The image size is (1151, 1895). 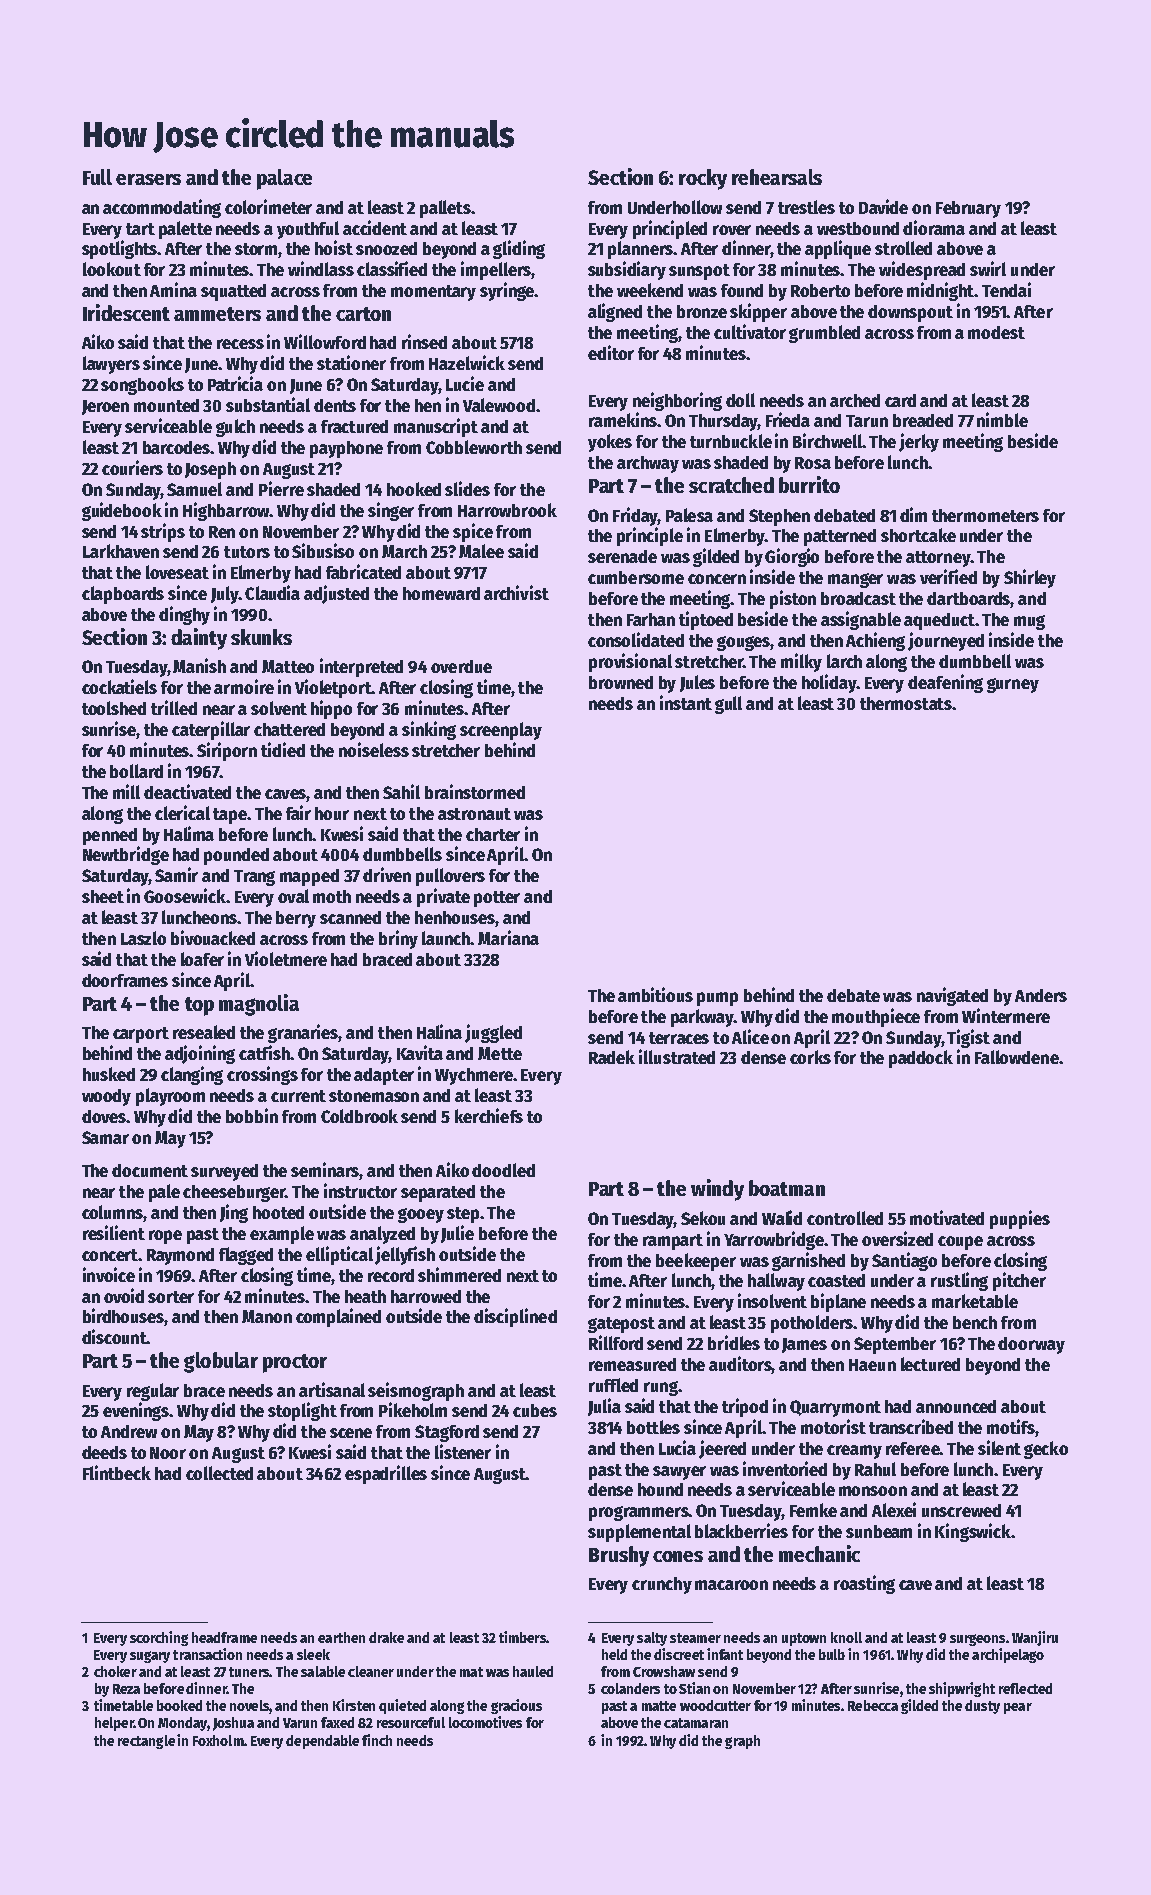 What do you see at coordinates (883, 206) in the screenshot?
I see `Davide` at bounding box center [883, 206].
